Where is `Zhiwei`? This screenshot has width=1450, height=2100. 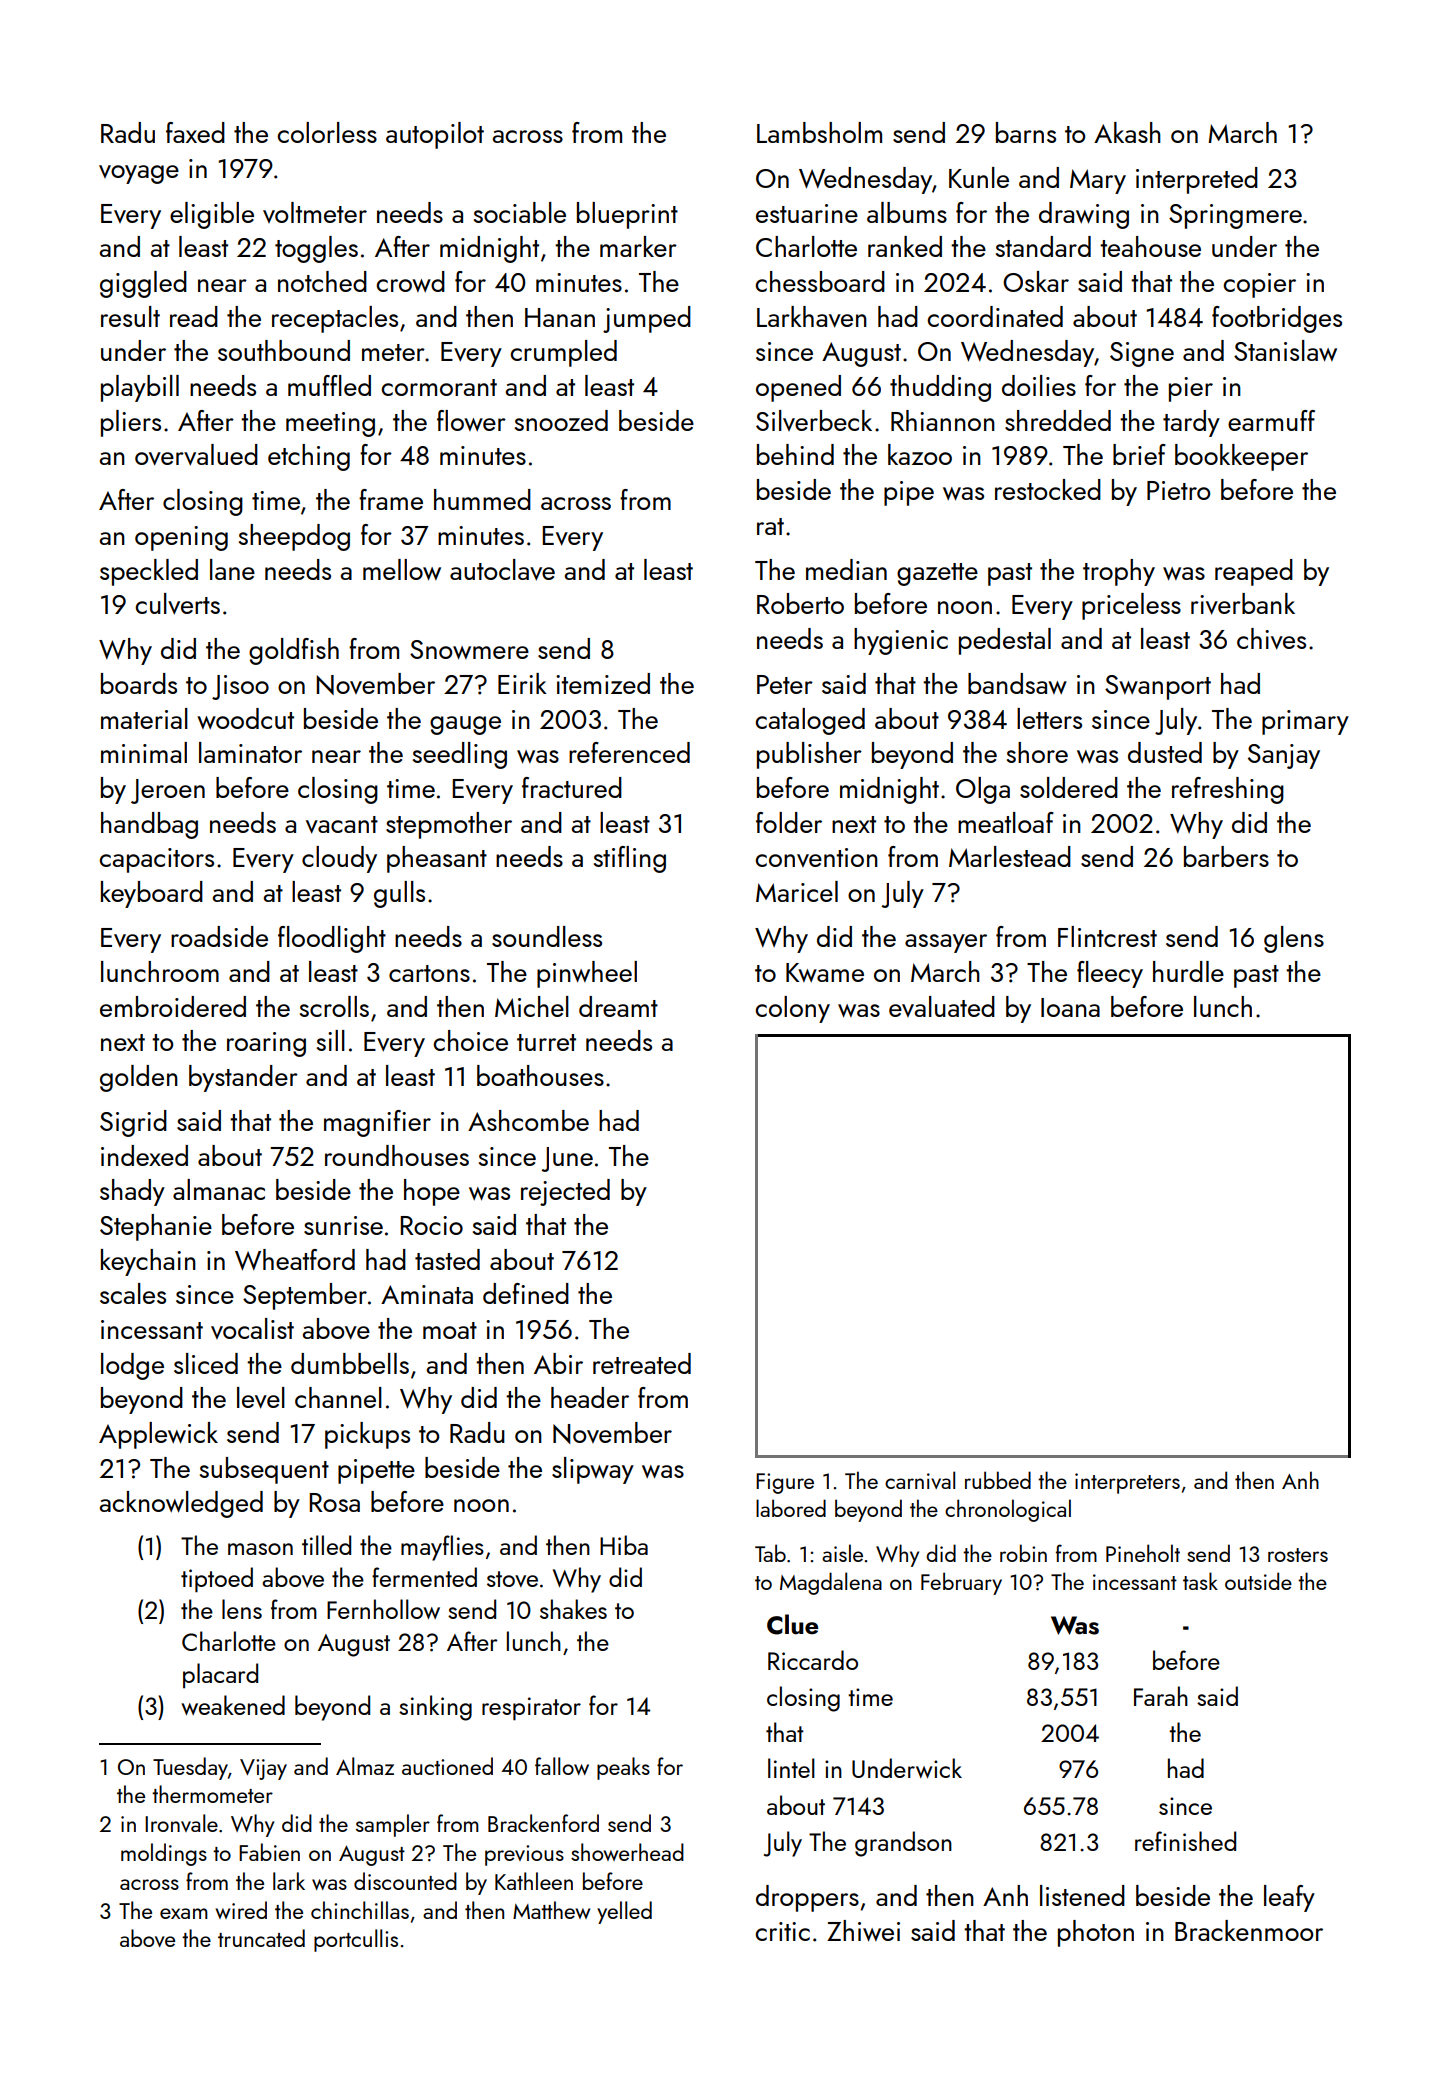
Zhiwei is located at coordinates (863, 1931).
